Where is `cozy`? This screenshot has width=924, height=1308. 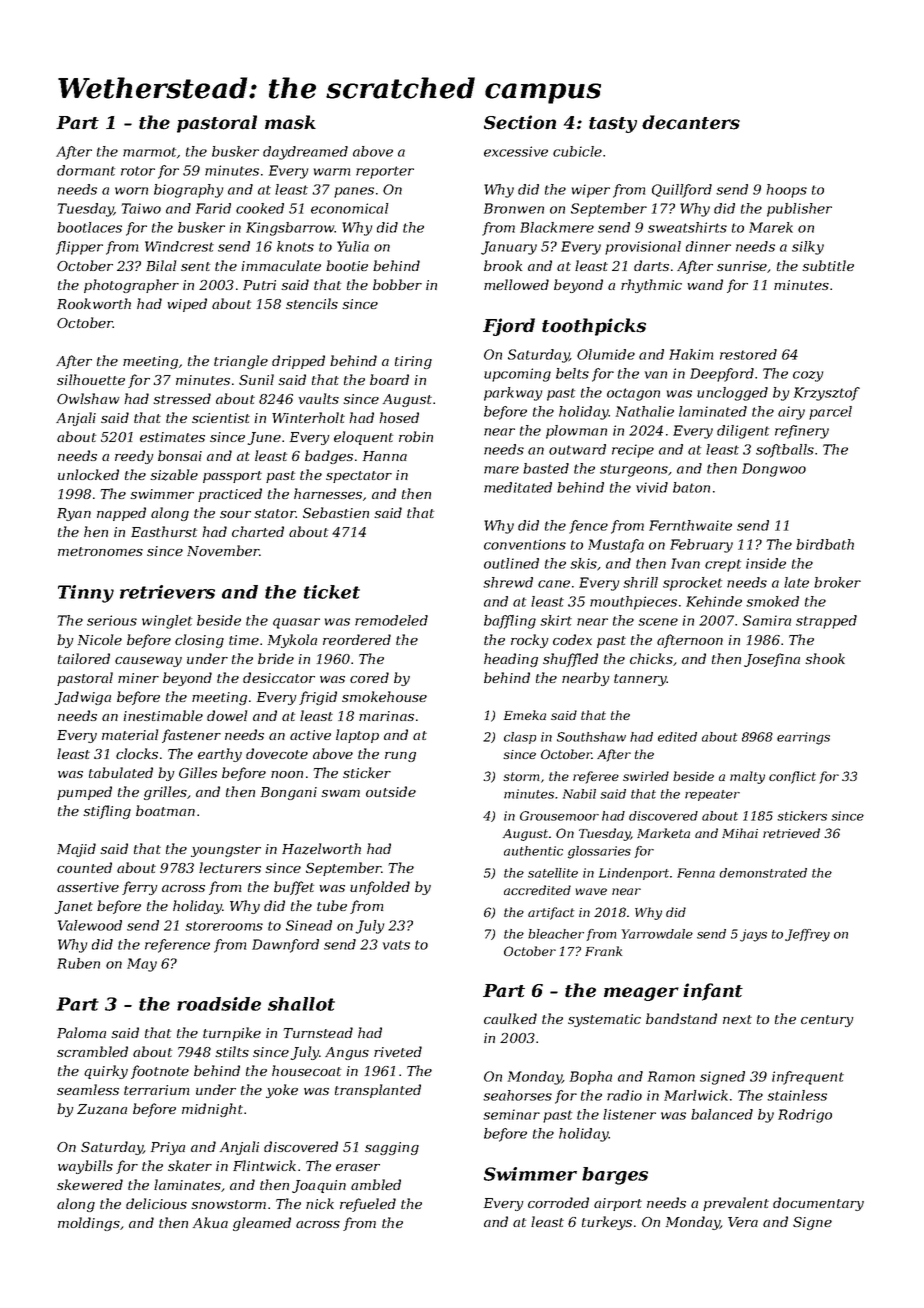
cozy is located at coordinates (808, 376).
